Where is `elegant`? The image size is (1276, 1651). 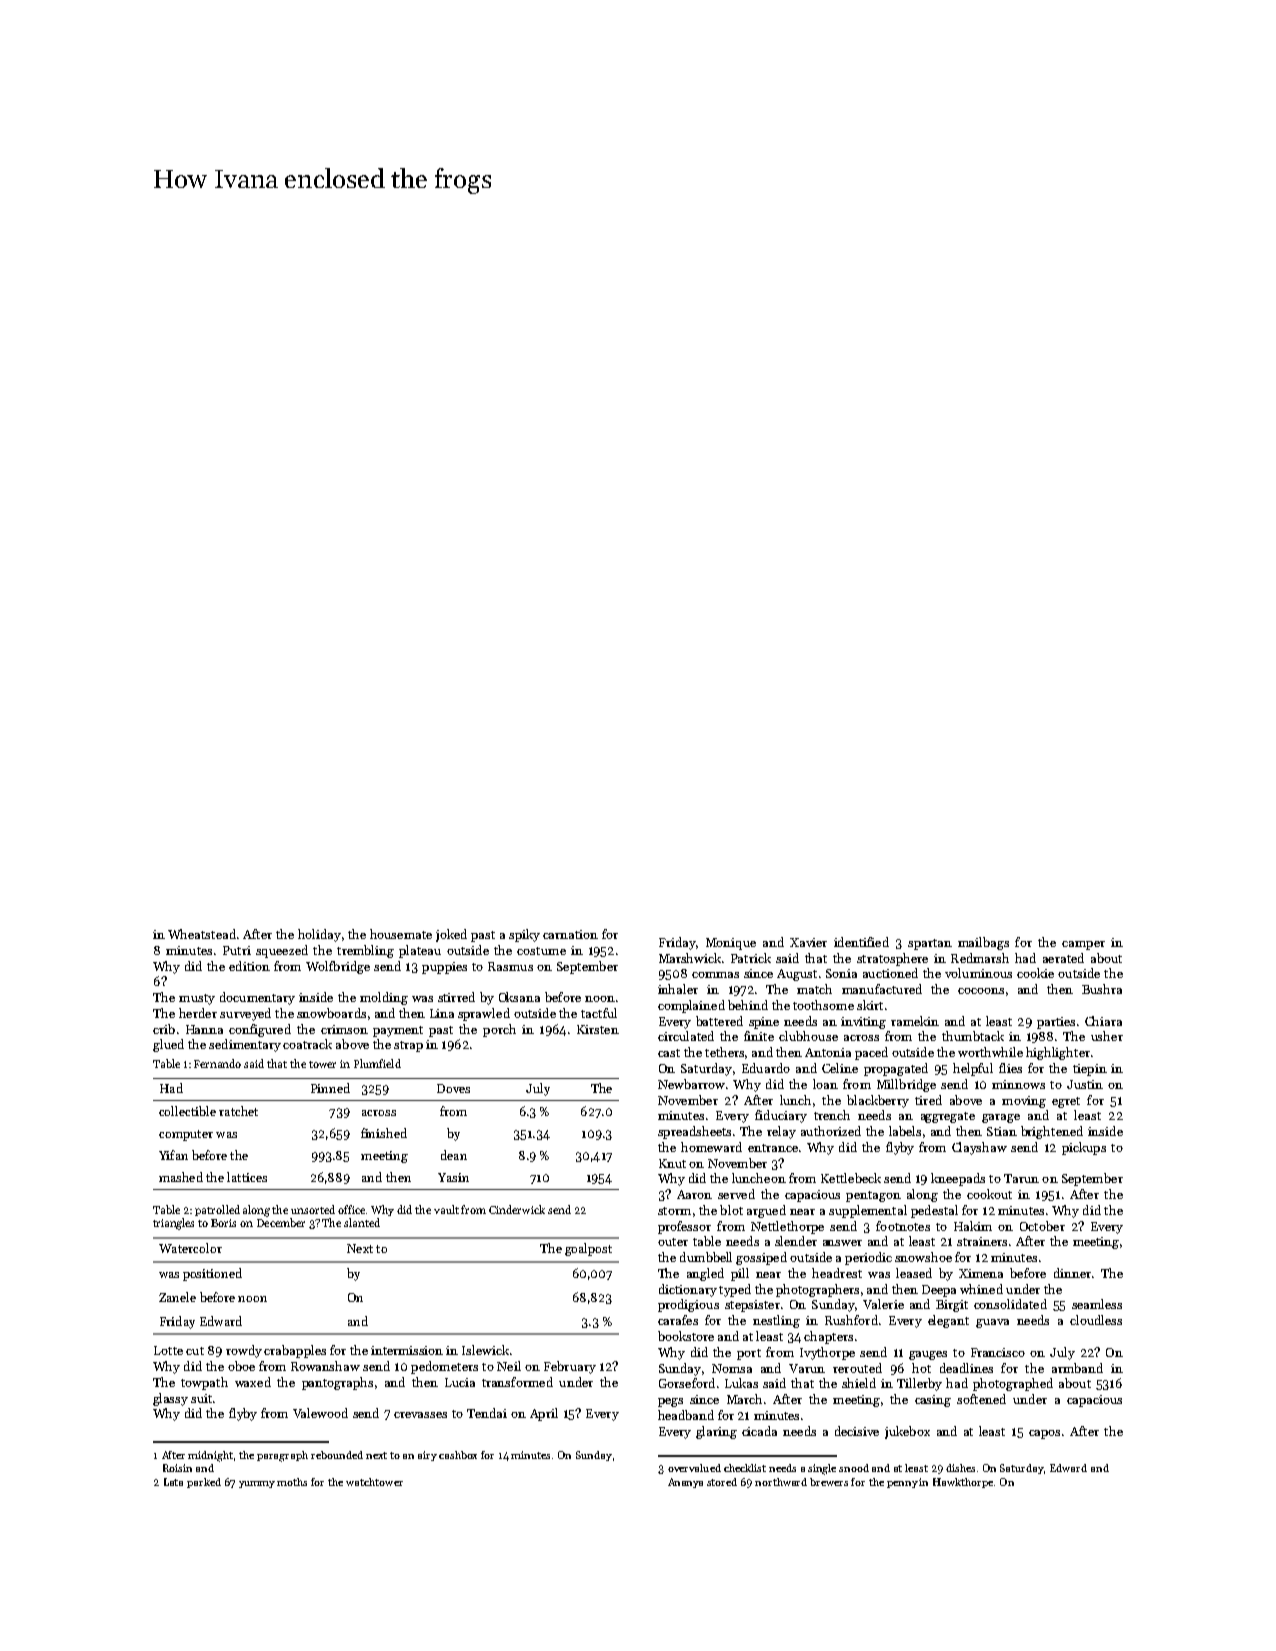
elegant is located at coordinates (948, 1321).
